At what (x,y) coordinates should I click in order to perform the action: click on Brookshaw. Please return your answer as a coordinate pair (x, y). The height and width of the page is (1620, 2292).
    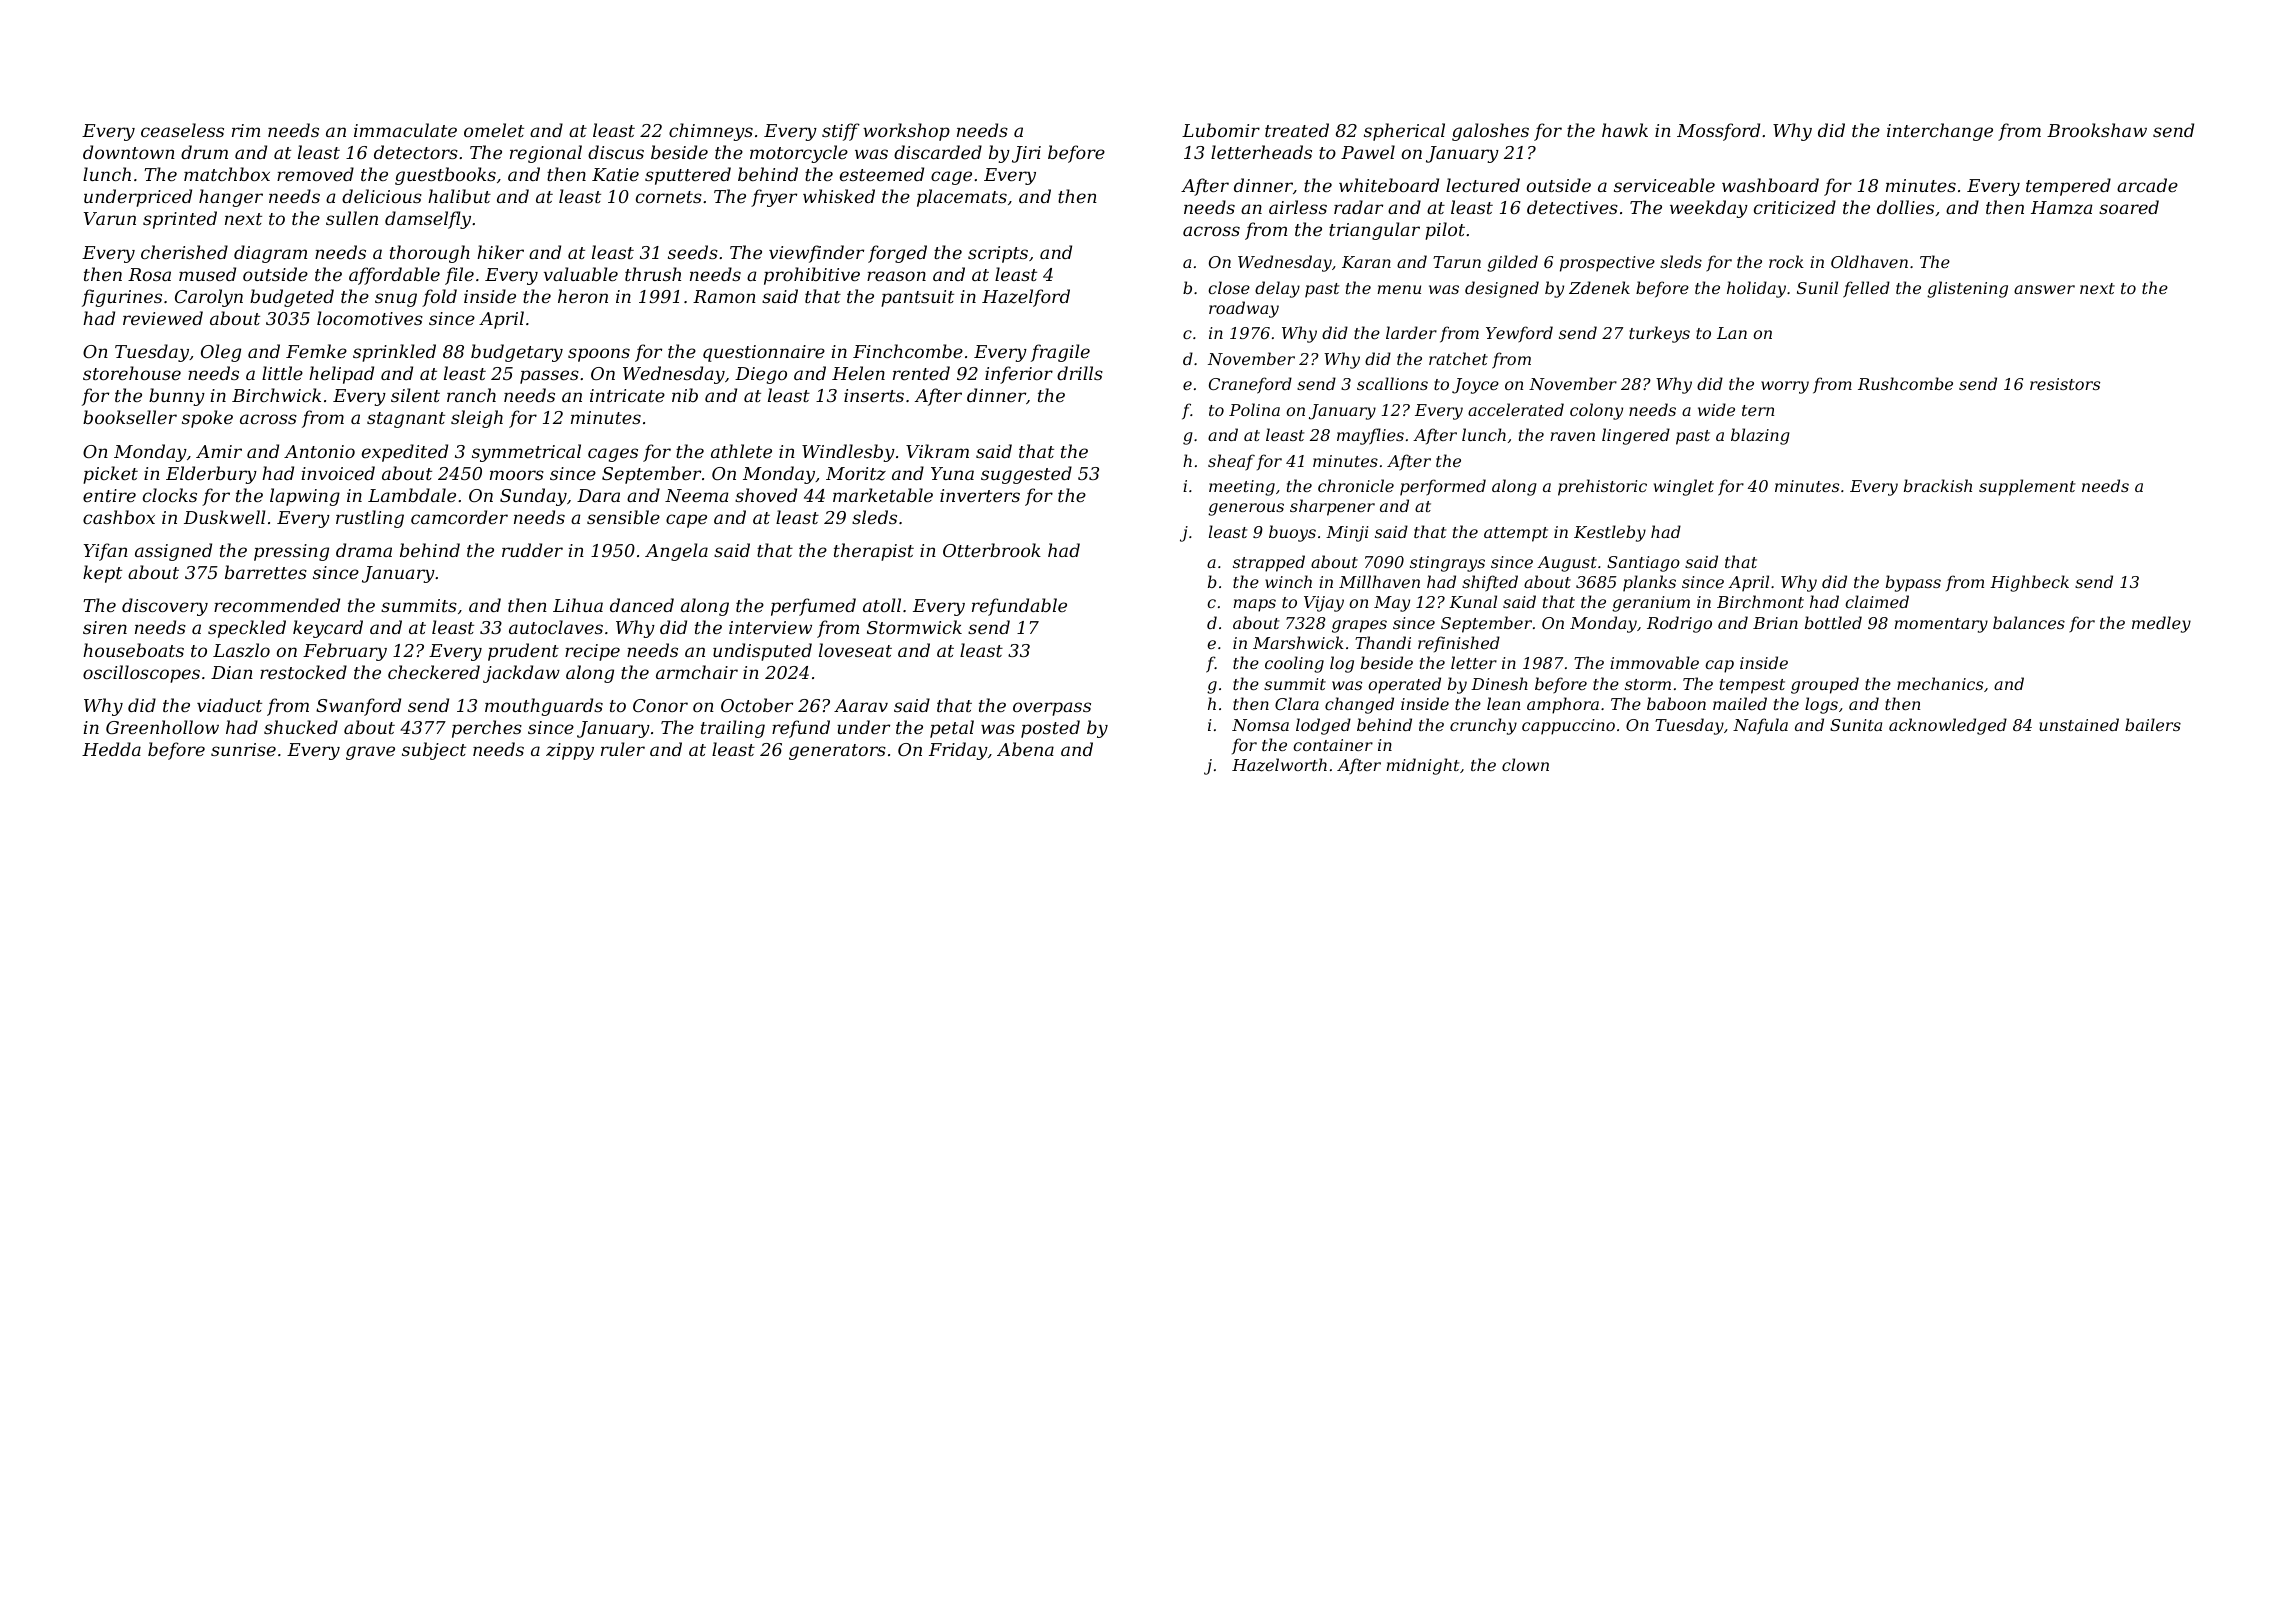
    Looking at the image, I should click on (2097, 130).
